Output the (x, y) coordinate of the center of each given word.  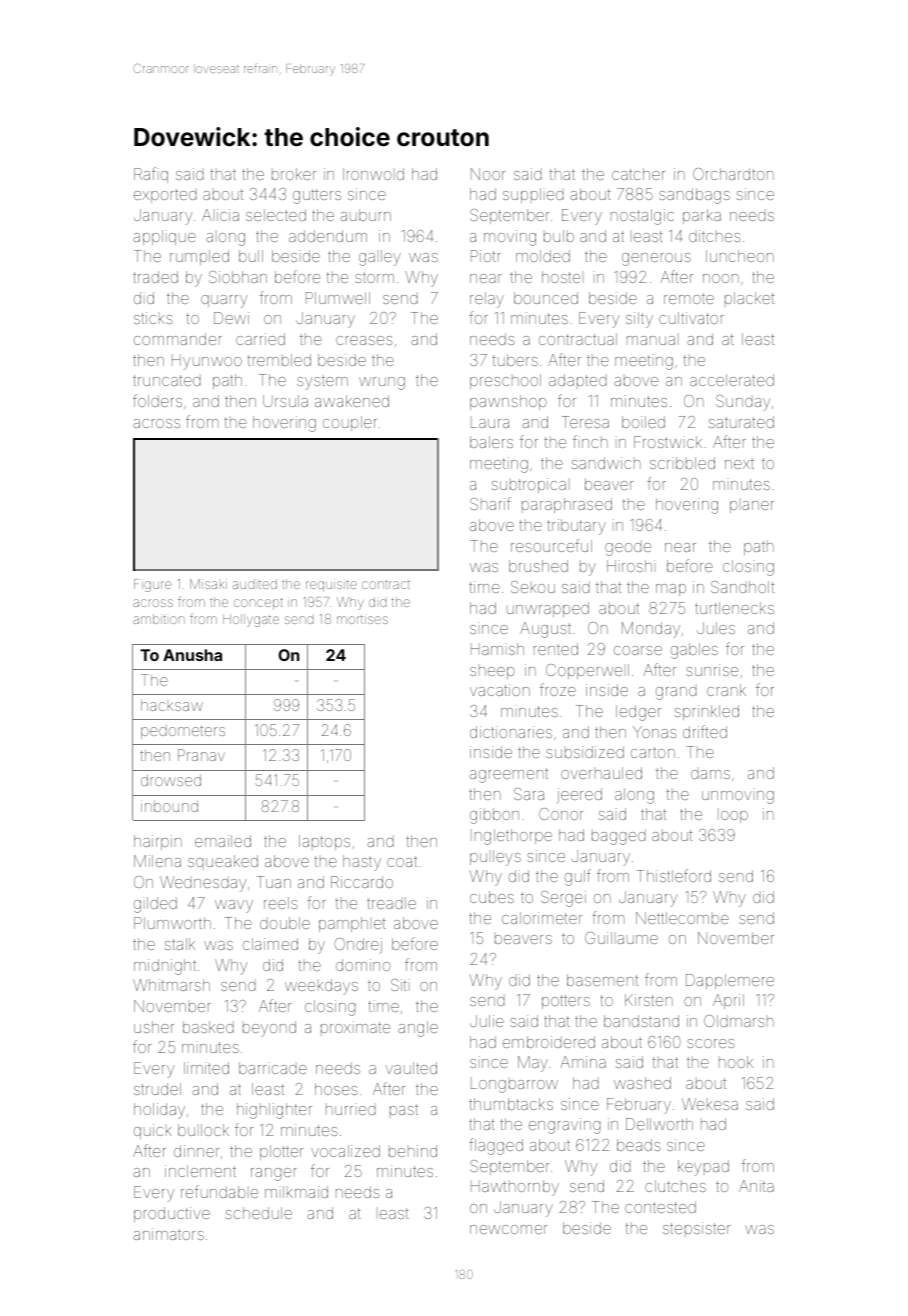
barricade (273, 1068)
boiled (643, 422)
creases (364, 340)
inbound (169, 806)
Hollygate (251, 620)
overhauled (601, 773)
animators (168, 1234)
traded (155, 277)
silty (639, 320)
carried (260, 339)
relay (487, 300)
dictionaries (511, 732)
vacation (500, 690)
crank (726, 690)
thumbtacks (511, 1104)
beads (639, 1145)
